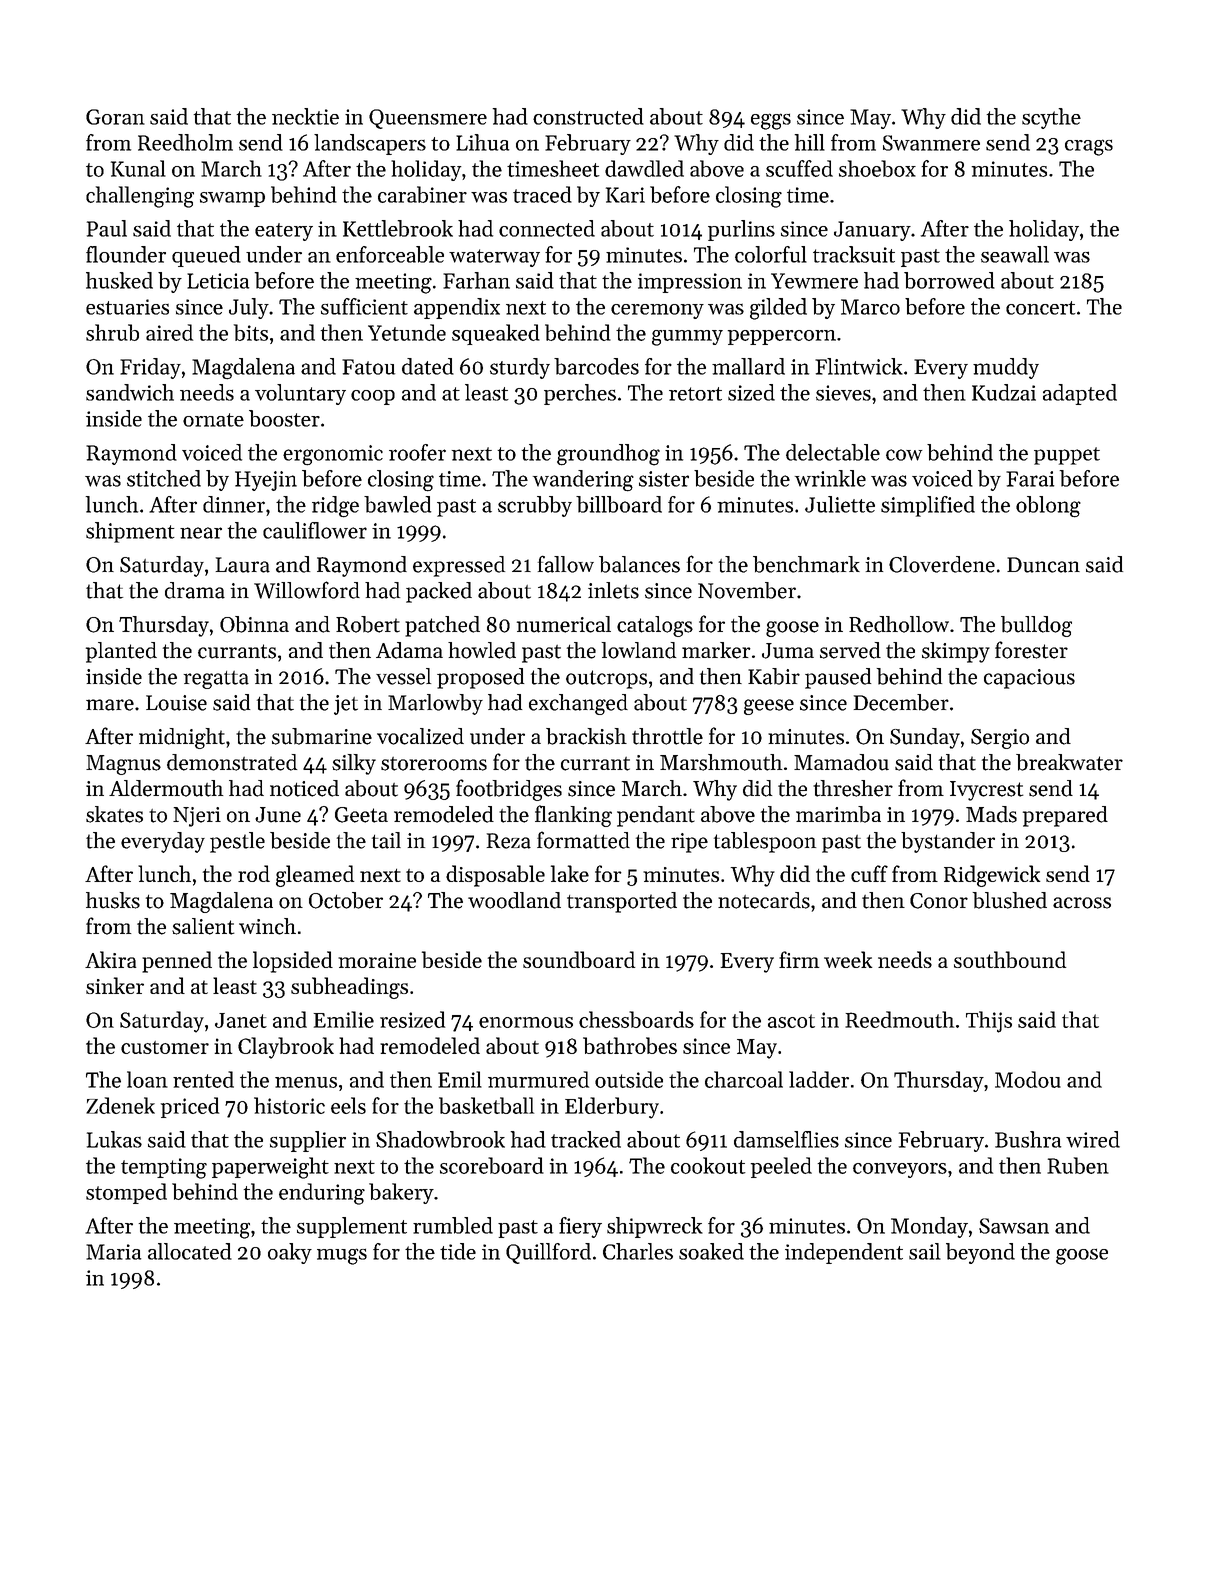  What do you see at coordinates (428, 366) in the screenshot?
I see `dated` at bounding box center [428, 366].
